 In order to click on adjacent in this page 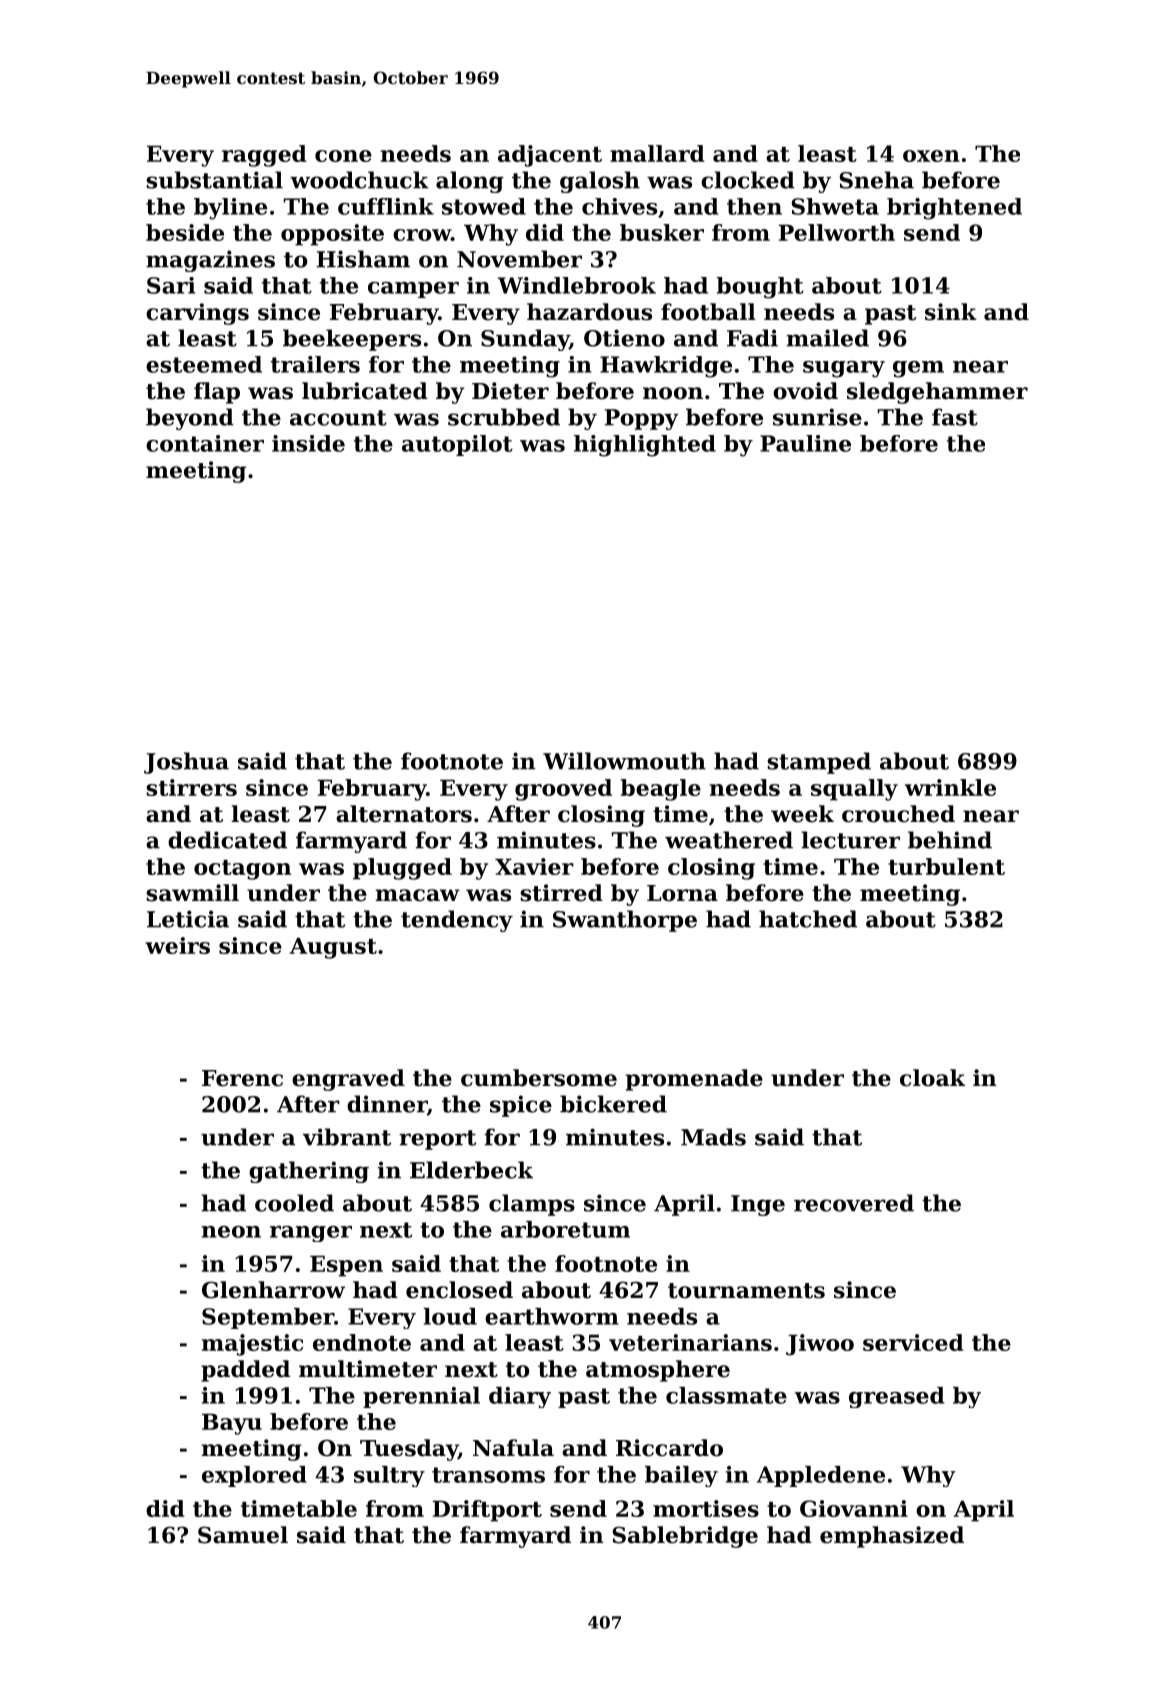, I will do `click(550, 156)`.
